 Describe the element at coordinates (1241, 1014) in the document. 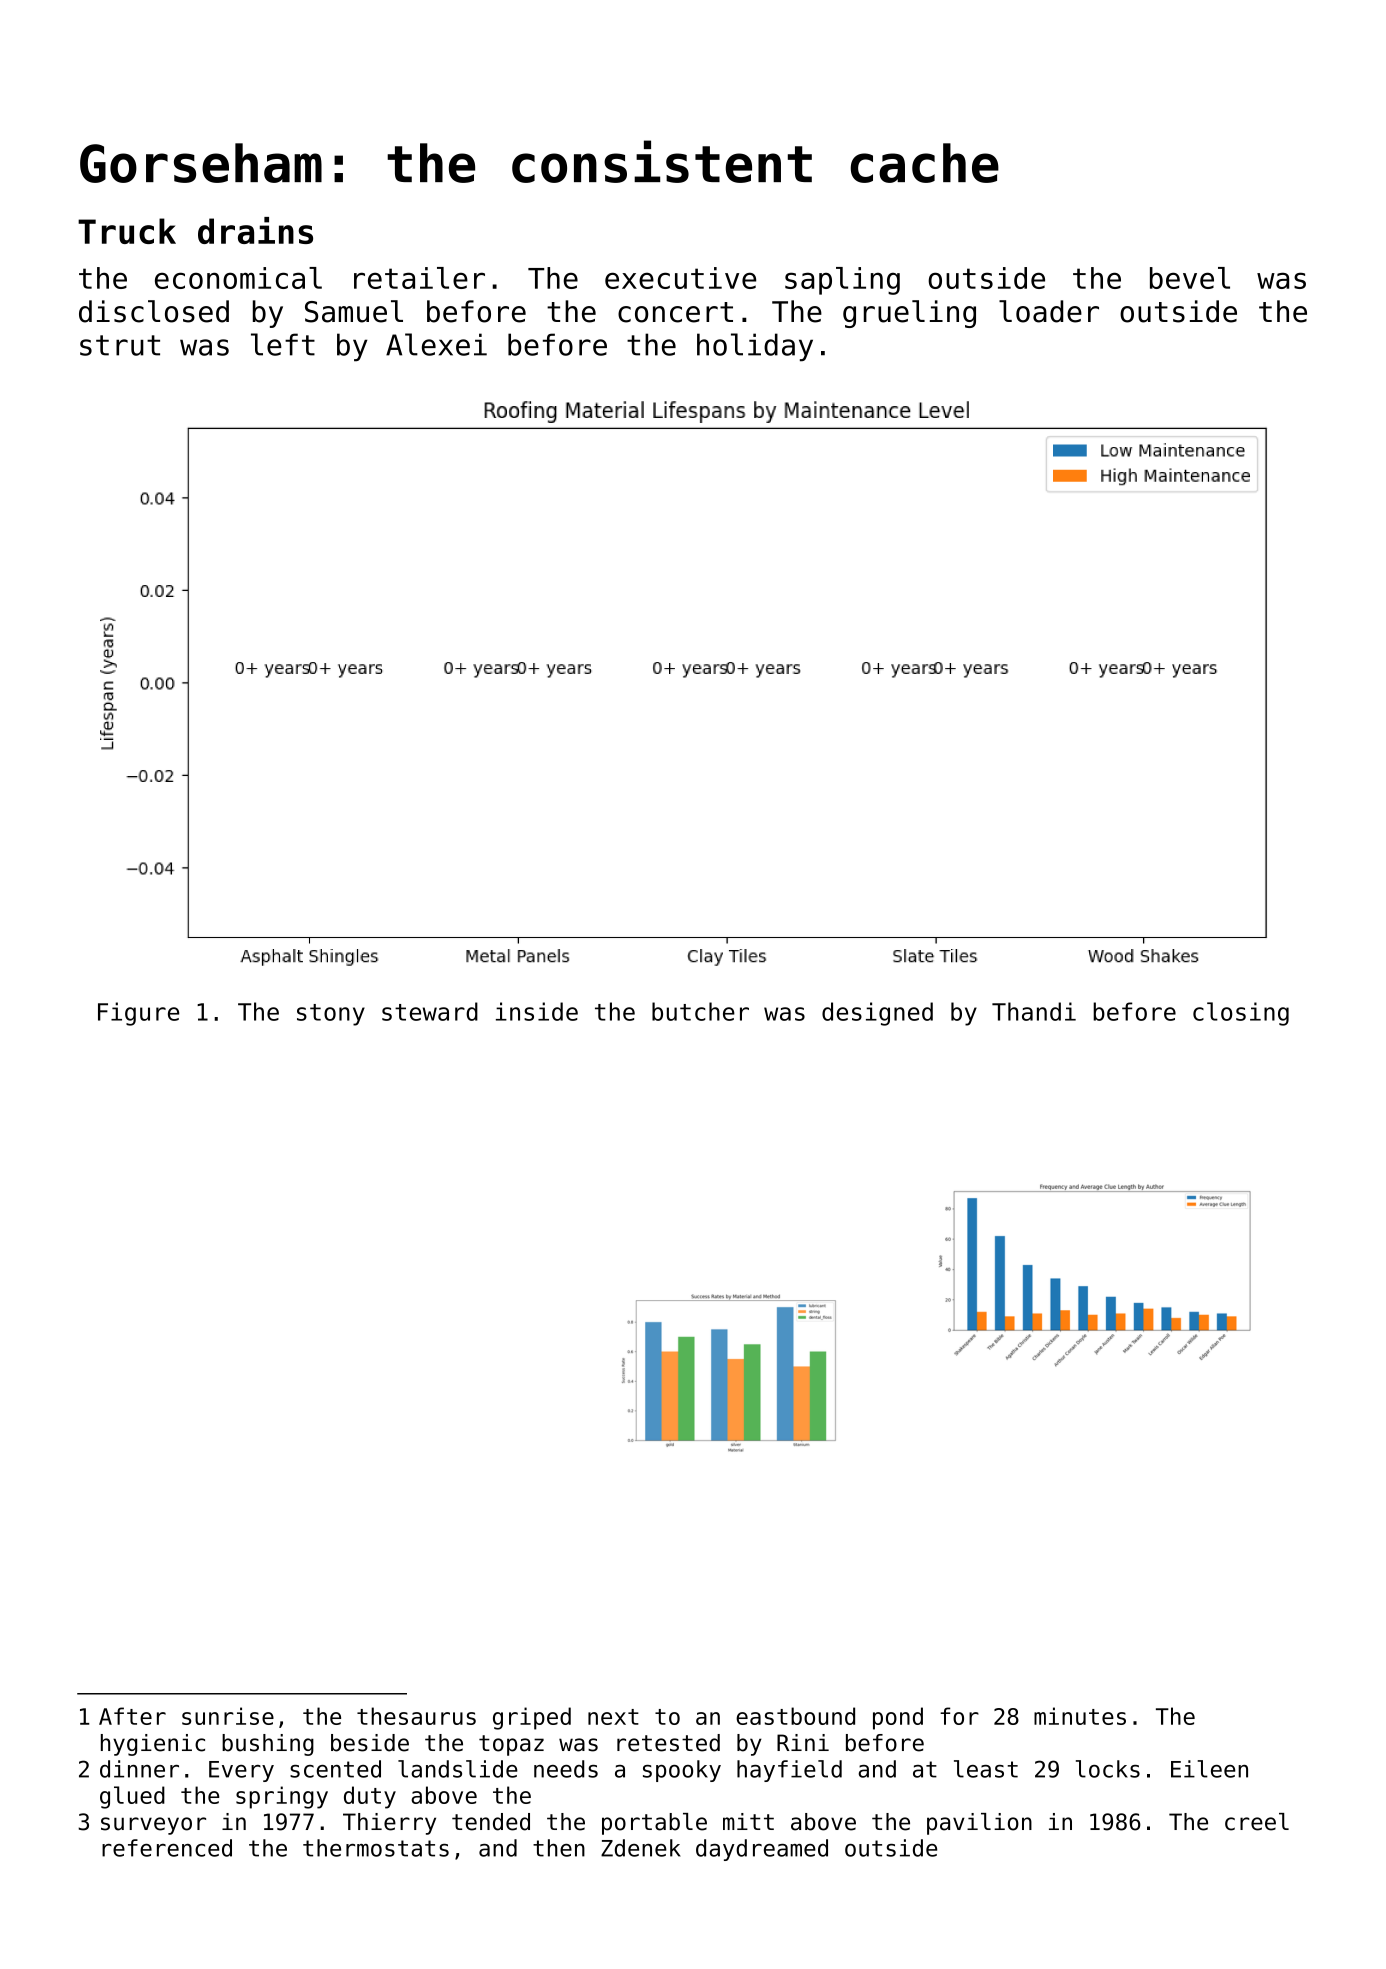

I see `closing` at that location.
